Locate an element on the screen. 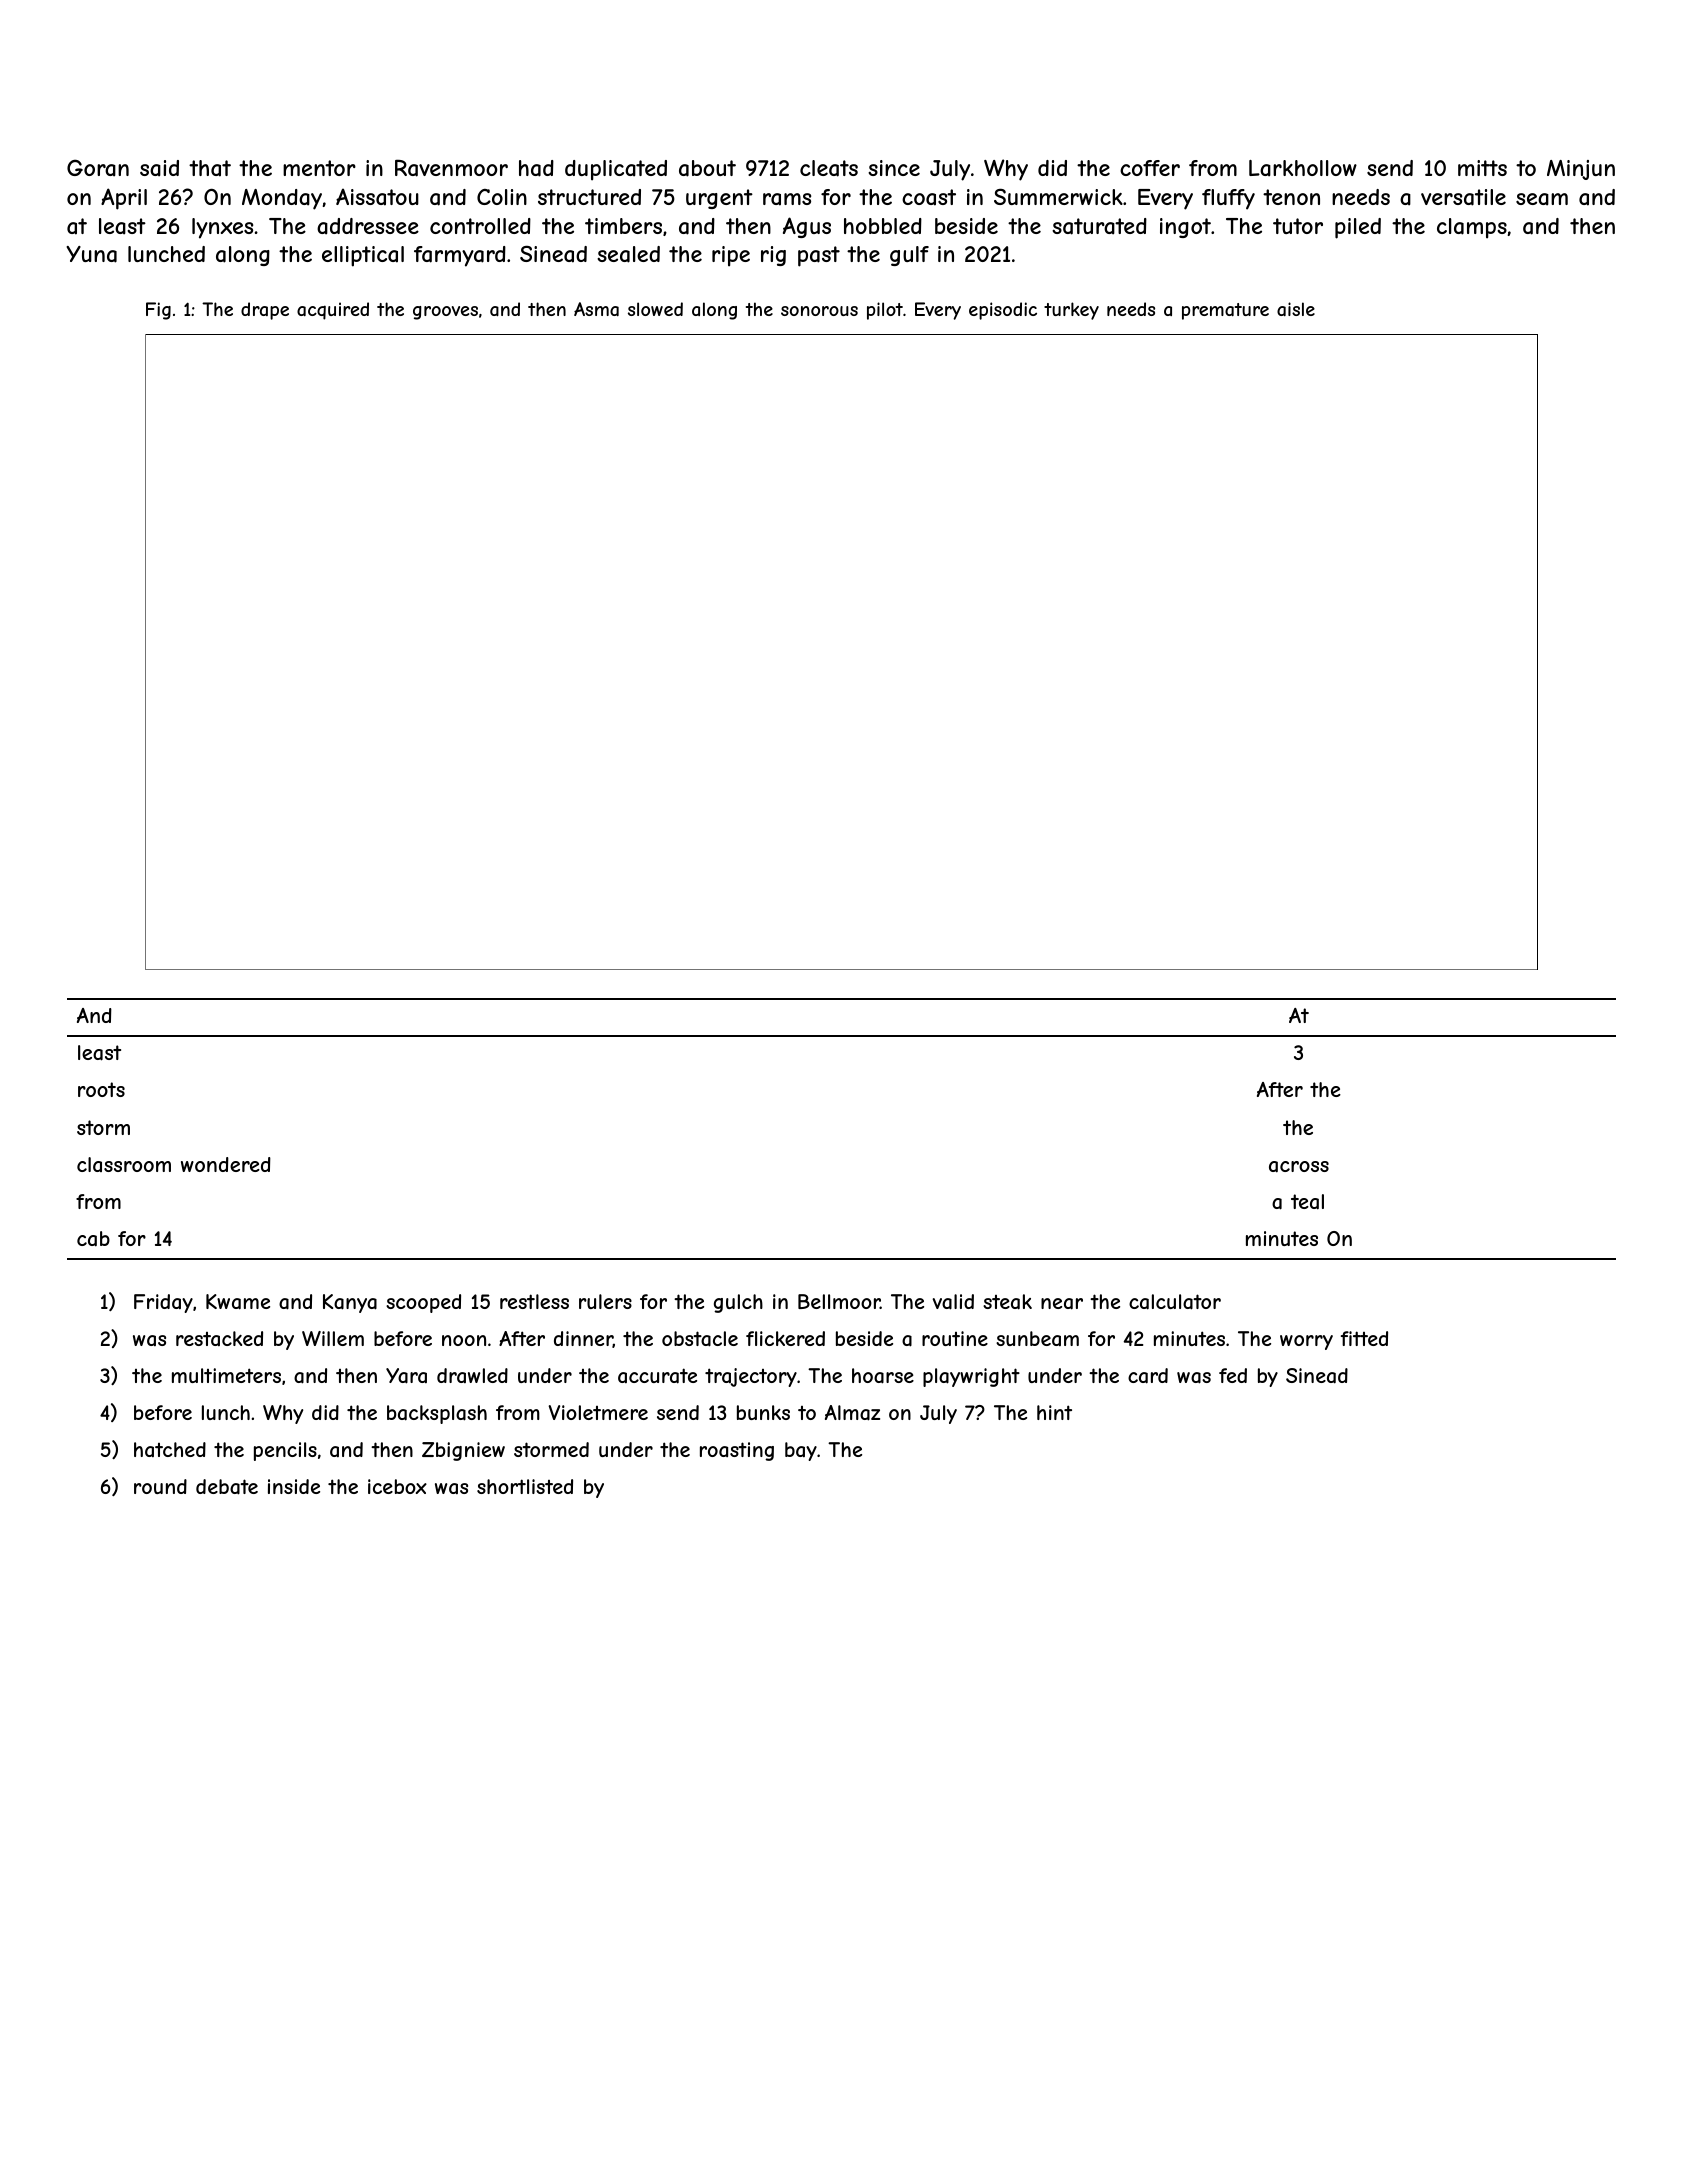 The image size is (1683, 2178). across is located at coordinates (1299, 1167).
